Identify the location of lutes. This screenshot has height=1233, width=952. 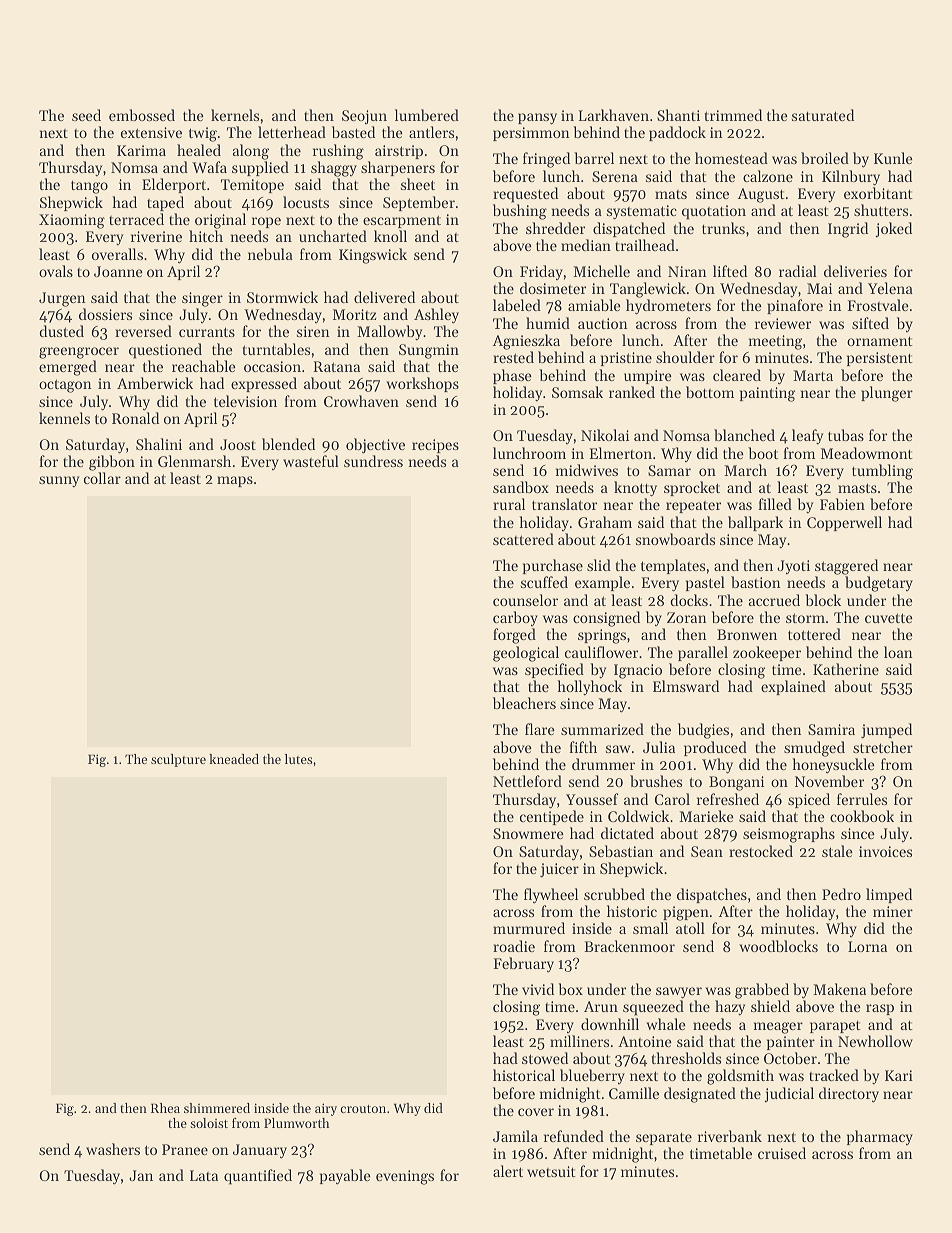
(299, 759).
